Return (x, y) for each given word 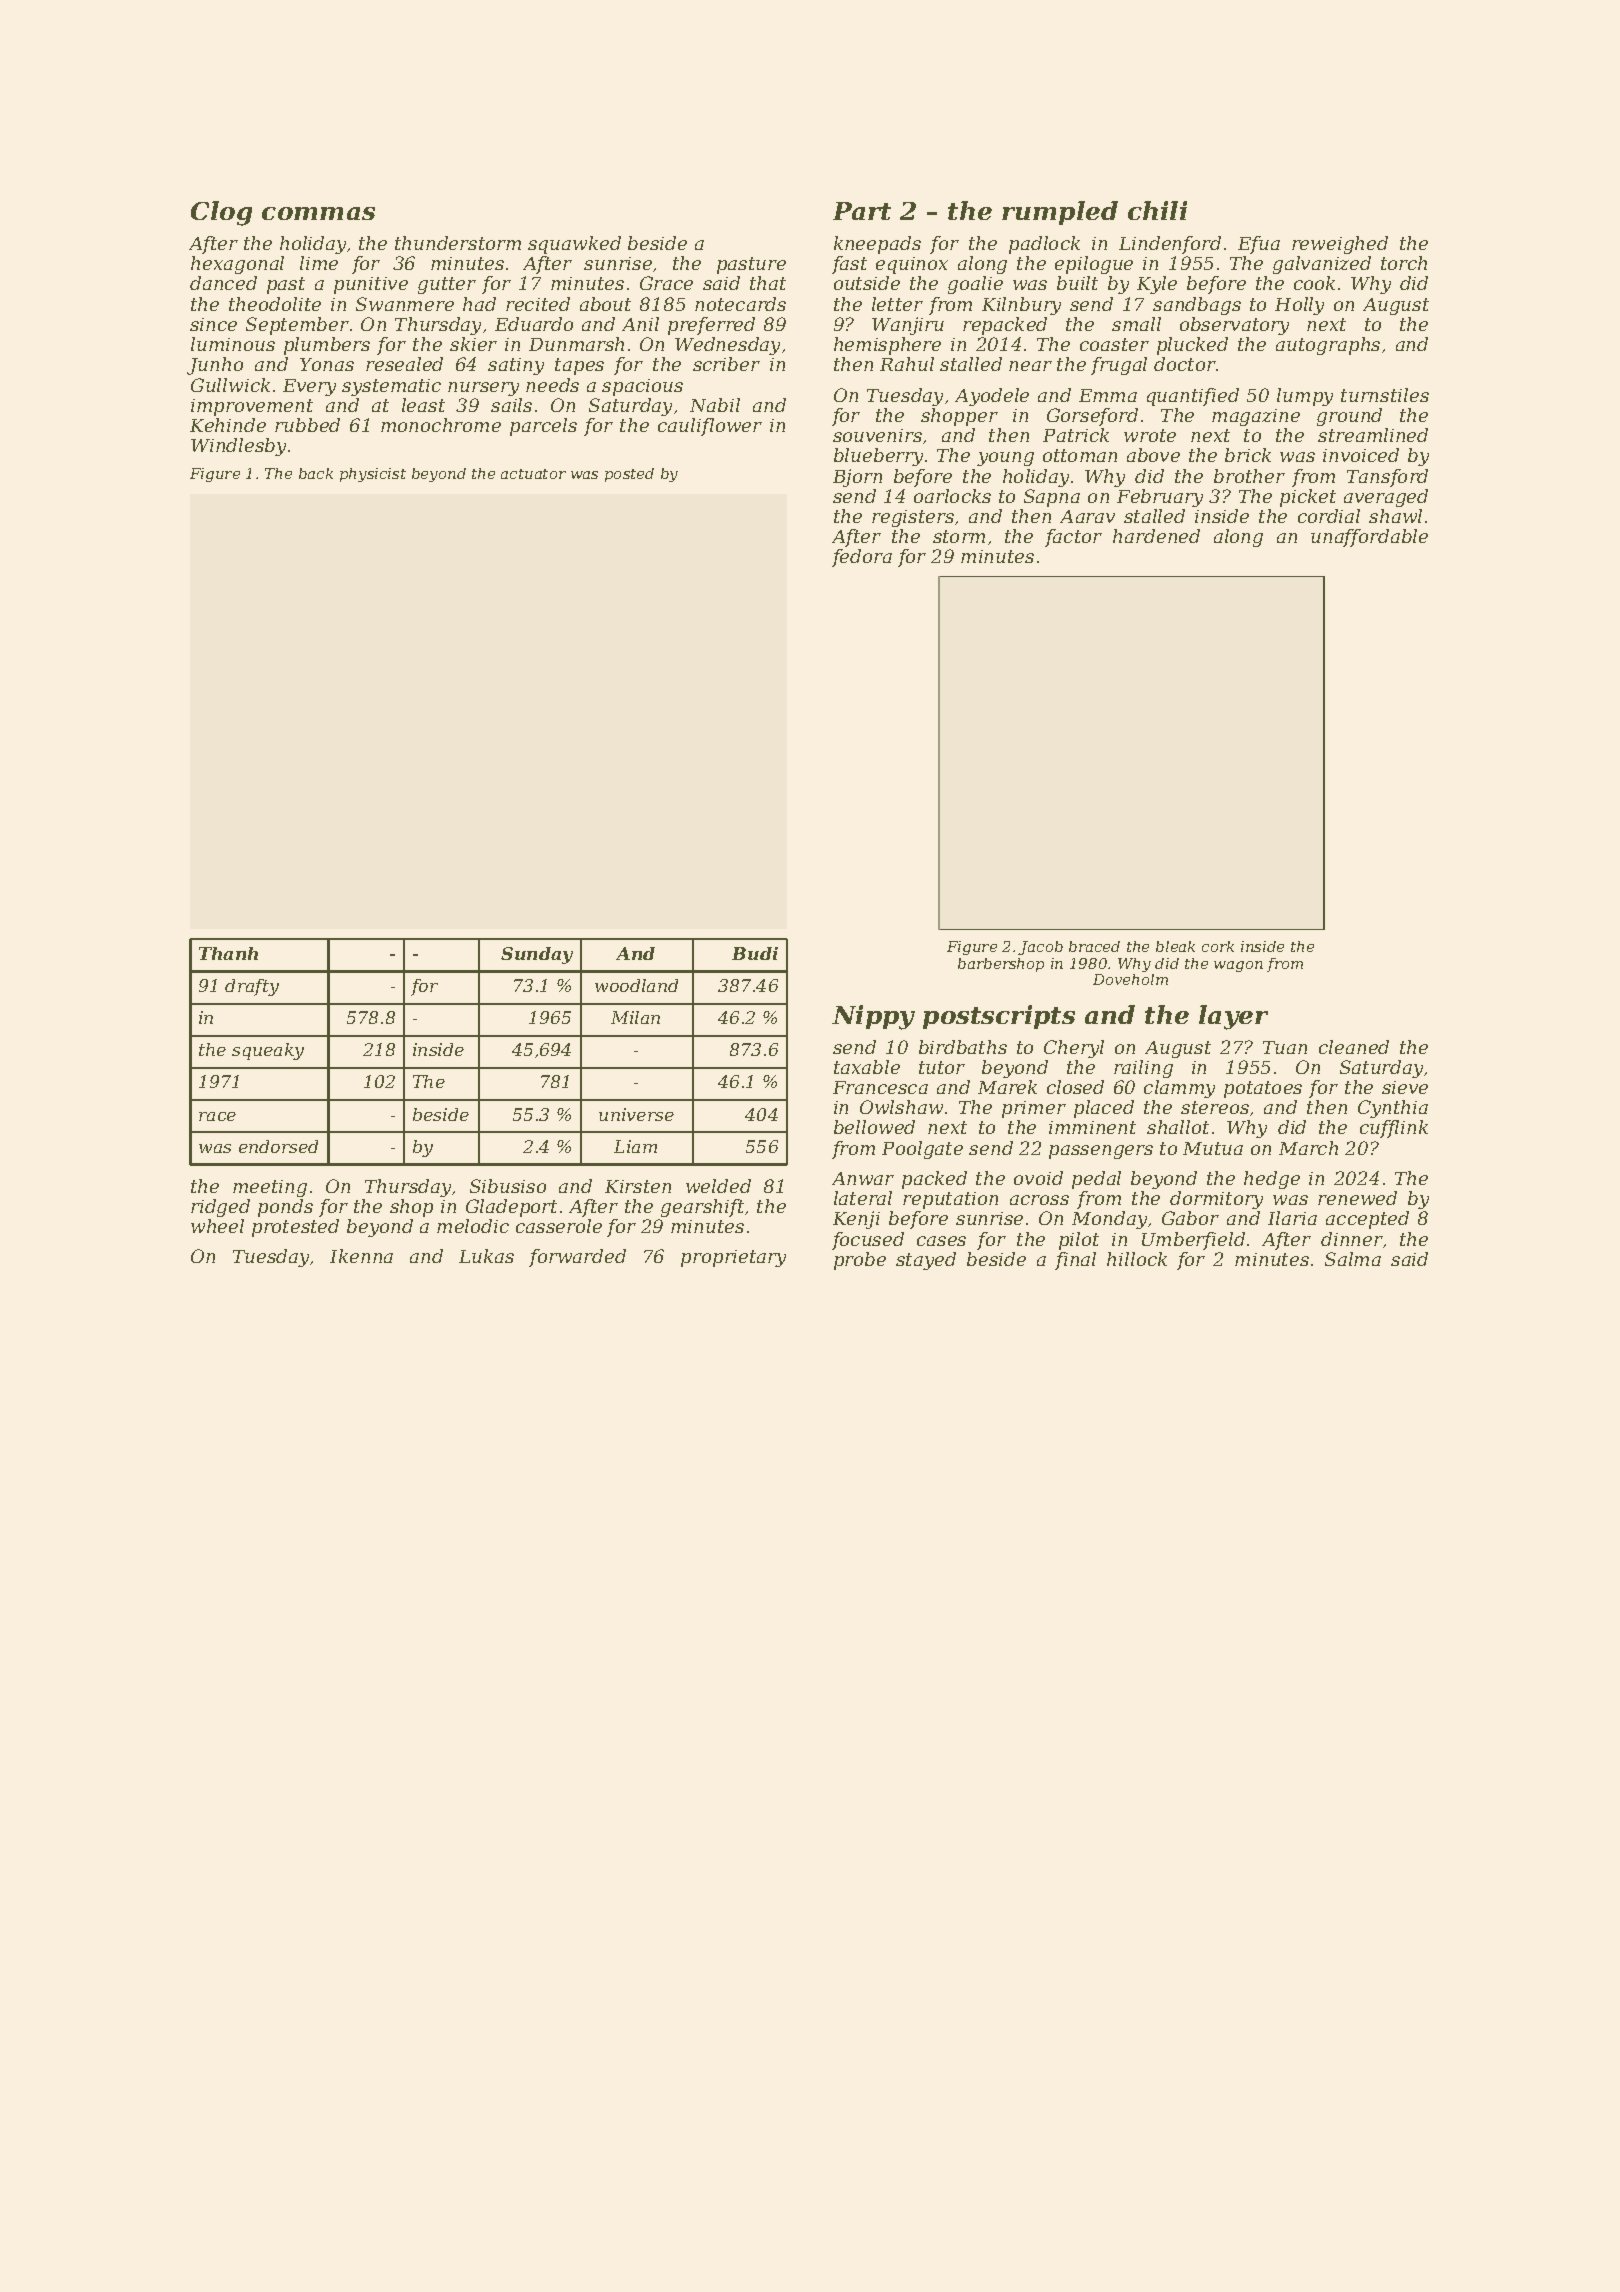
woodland (636, 985)
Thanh (228, 953)
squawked (574, 245)
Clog (221, 213)
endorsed (278, 1146)
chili (1157, 210)
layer (1233, 1017)
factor (1073, 538)
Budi (755, 953)
